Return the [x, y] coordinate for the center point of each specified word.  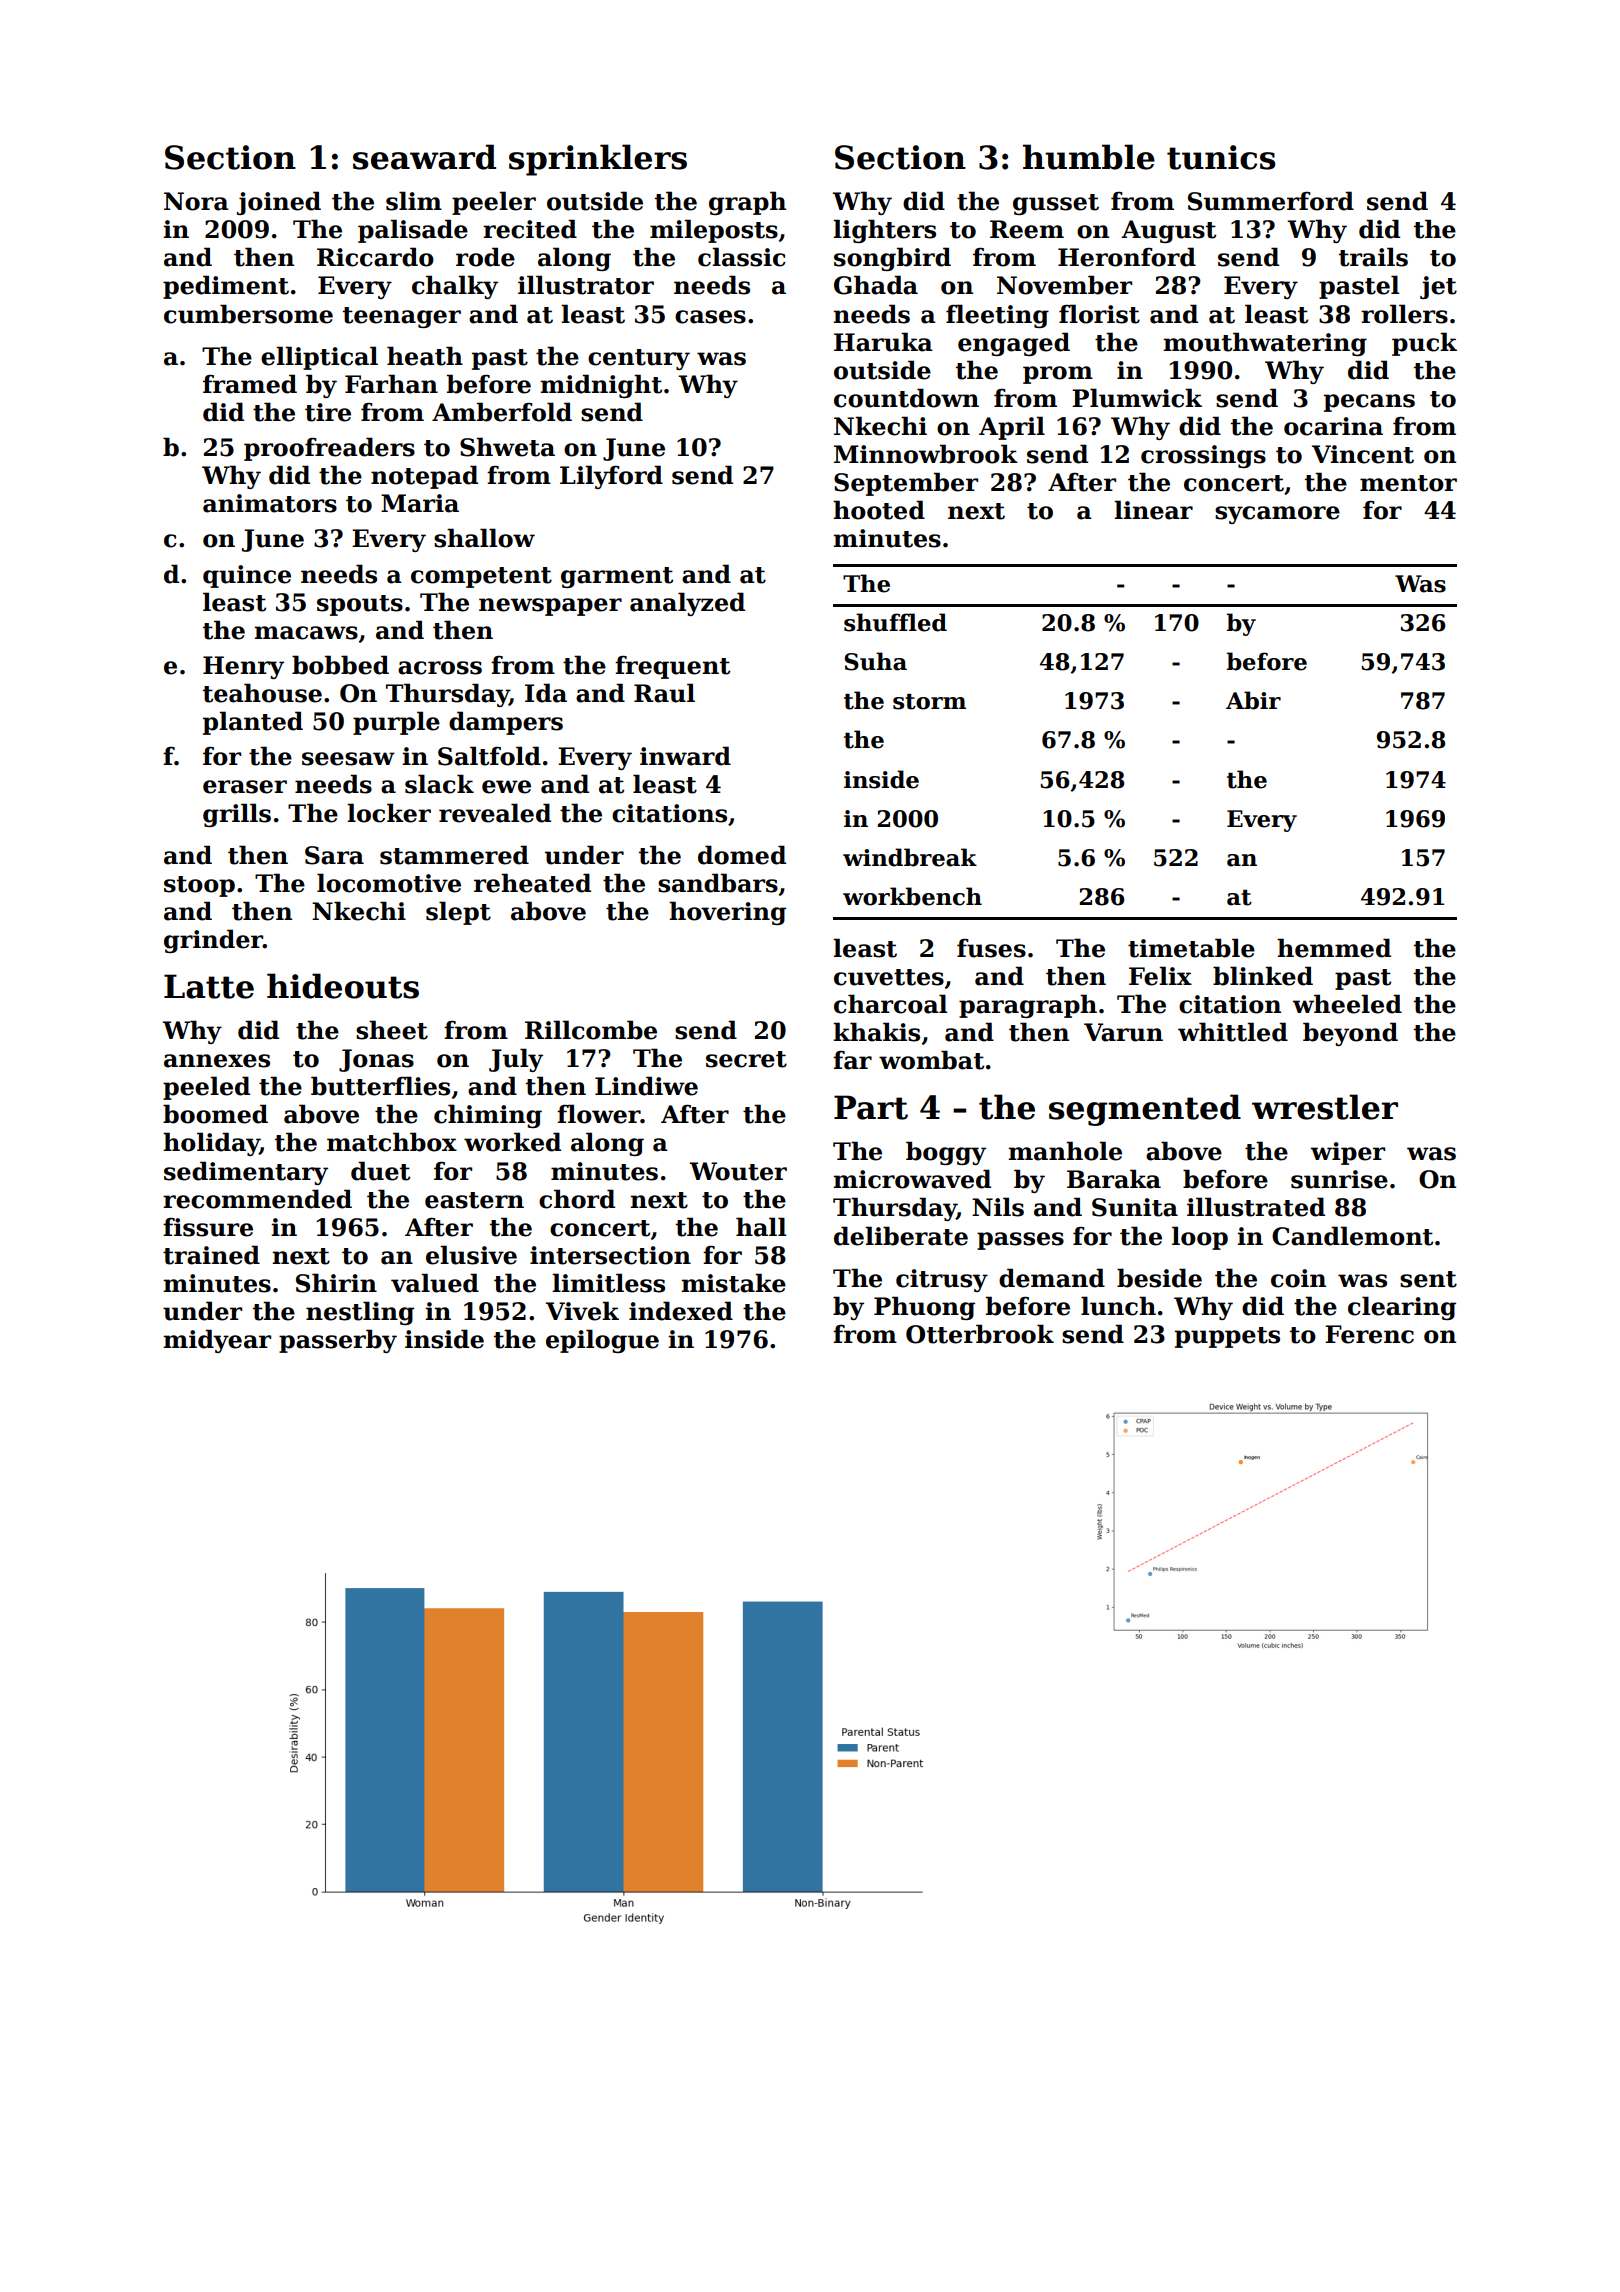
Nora [196, 201]
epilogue [602, 1341]
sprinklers [598, 160]
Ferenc [1369, 1334]
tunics [1221, 157]
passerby [338, 1341]
